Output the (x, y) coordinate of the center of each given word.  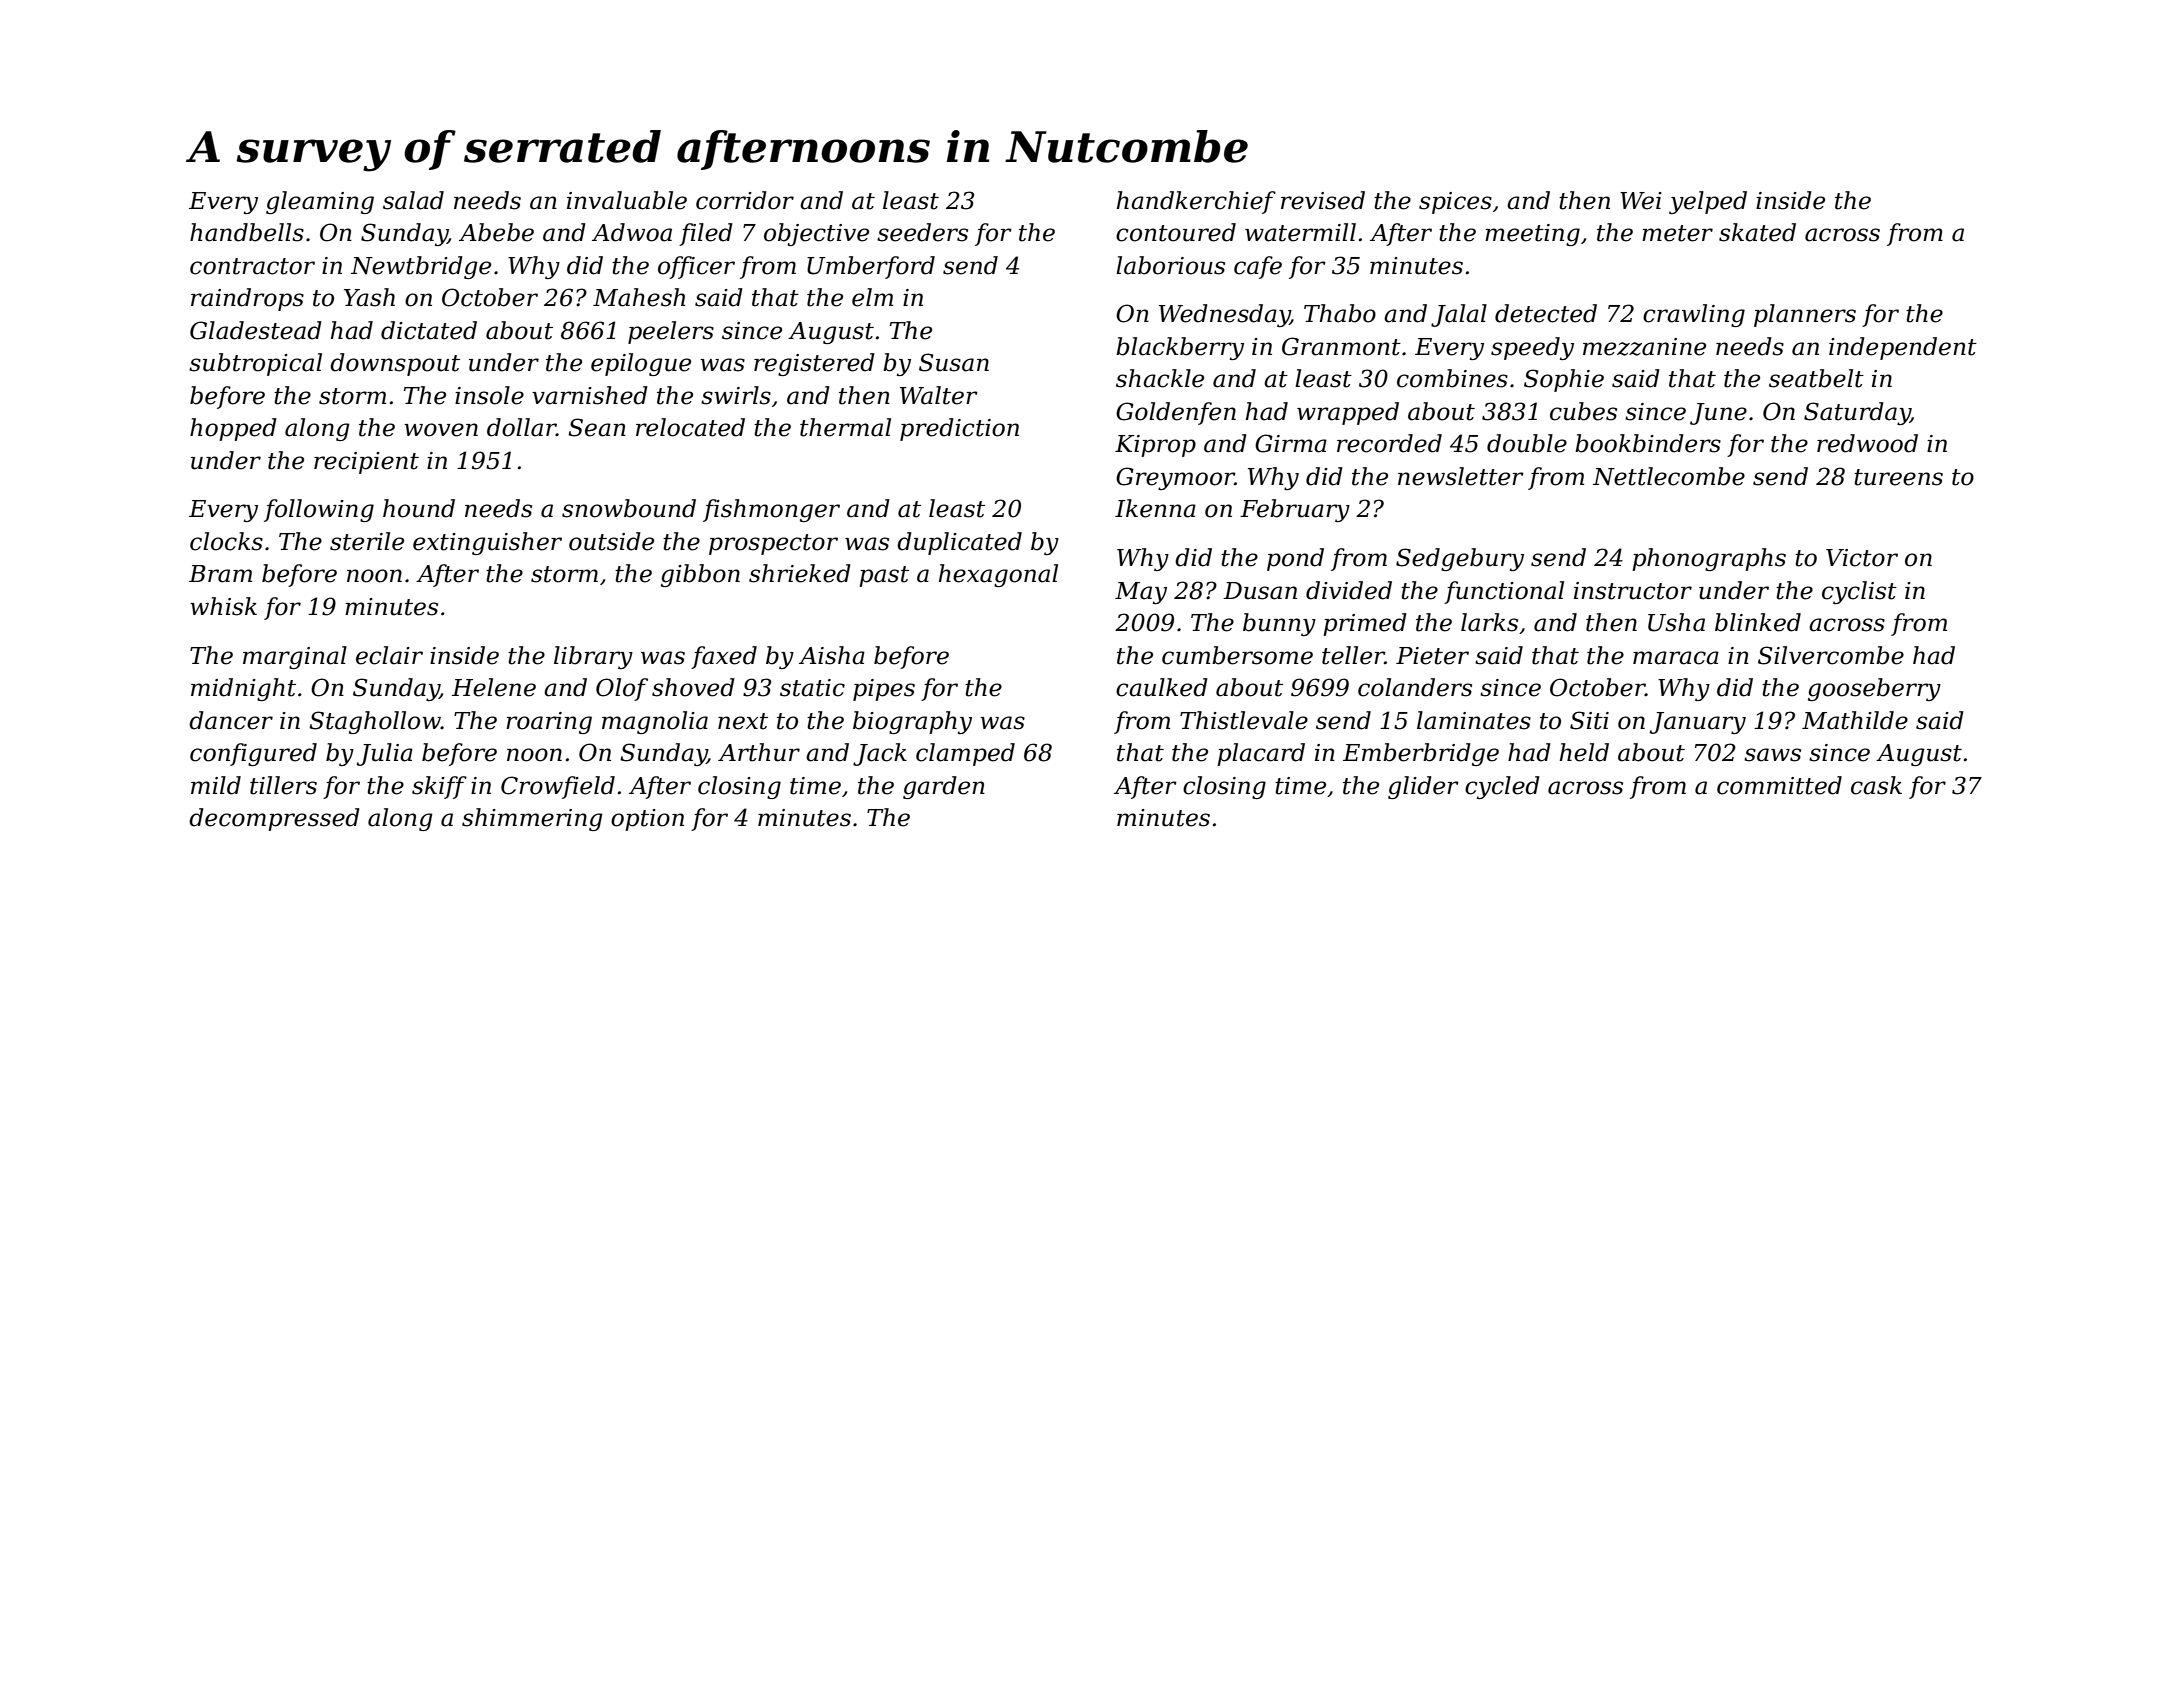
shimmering (532, 819)
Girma (1291, 443)
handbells (247, 232)
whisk (223, 606)
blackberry (1180, 348)
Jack (880, 754)
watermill (1300, 232)
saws (1772, 755)
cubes (1583, 411)
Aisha (832, 655)
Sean (597, 427)
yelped (1708, 202)
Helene (494, 687)
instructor (1633, 591)
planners (1805, 315)
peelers (671, 332)
